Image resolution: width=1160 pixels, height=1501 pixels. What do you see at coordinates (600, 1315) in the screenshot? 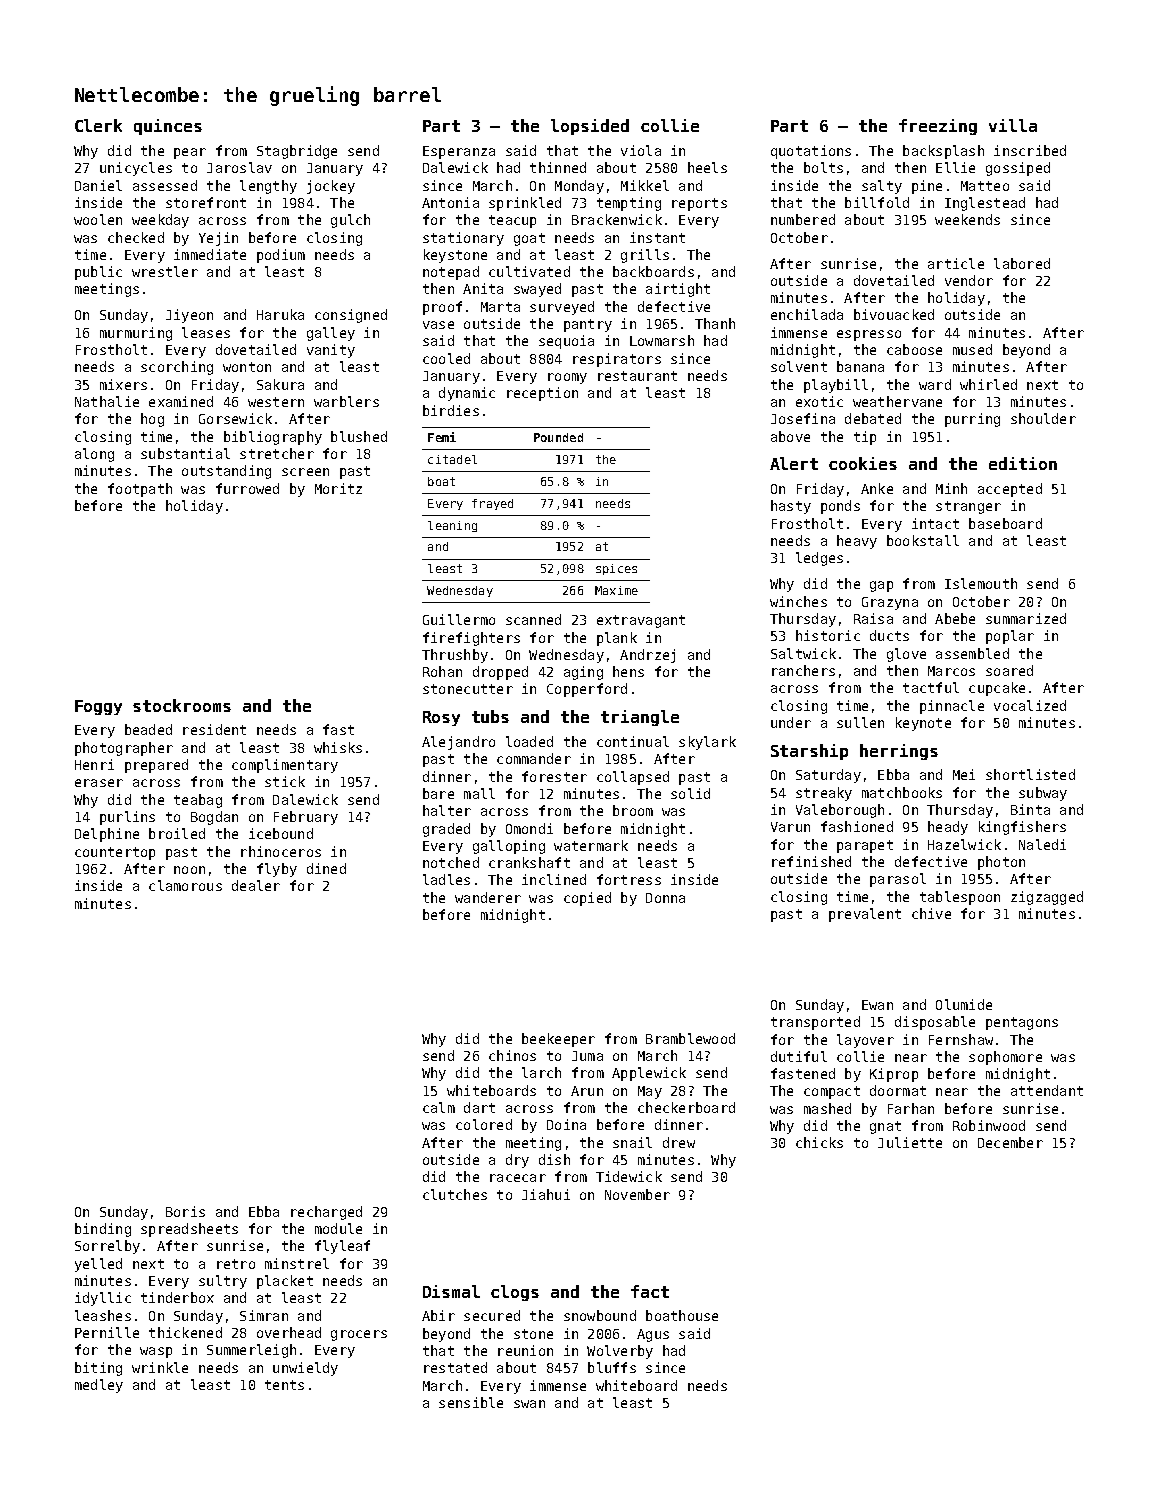
I see `snowbound` at bounding box center [600, 1315].
